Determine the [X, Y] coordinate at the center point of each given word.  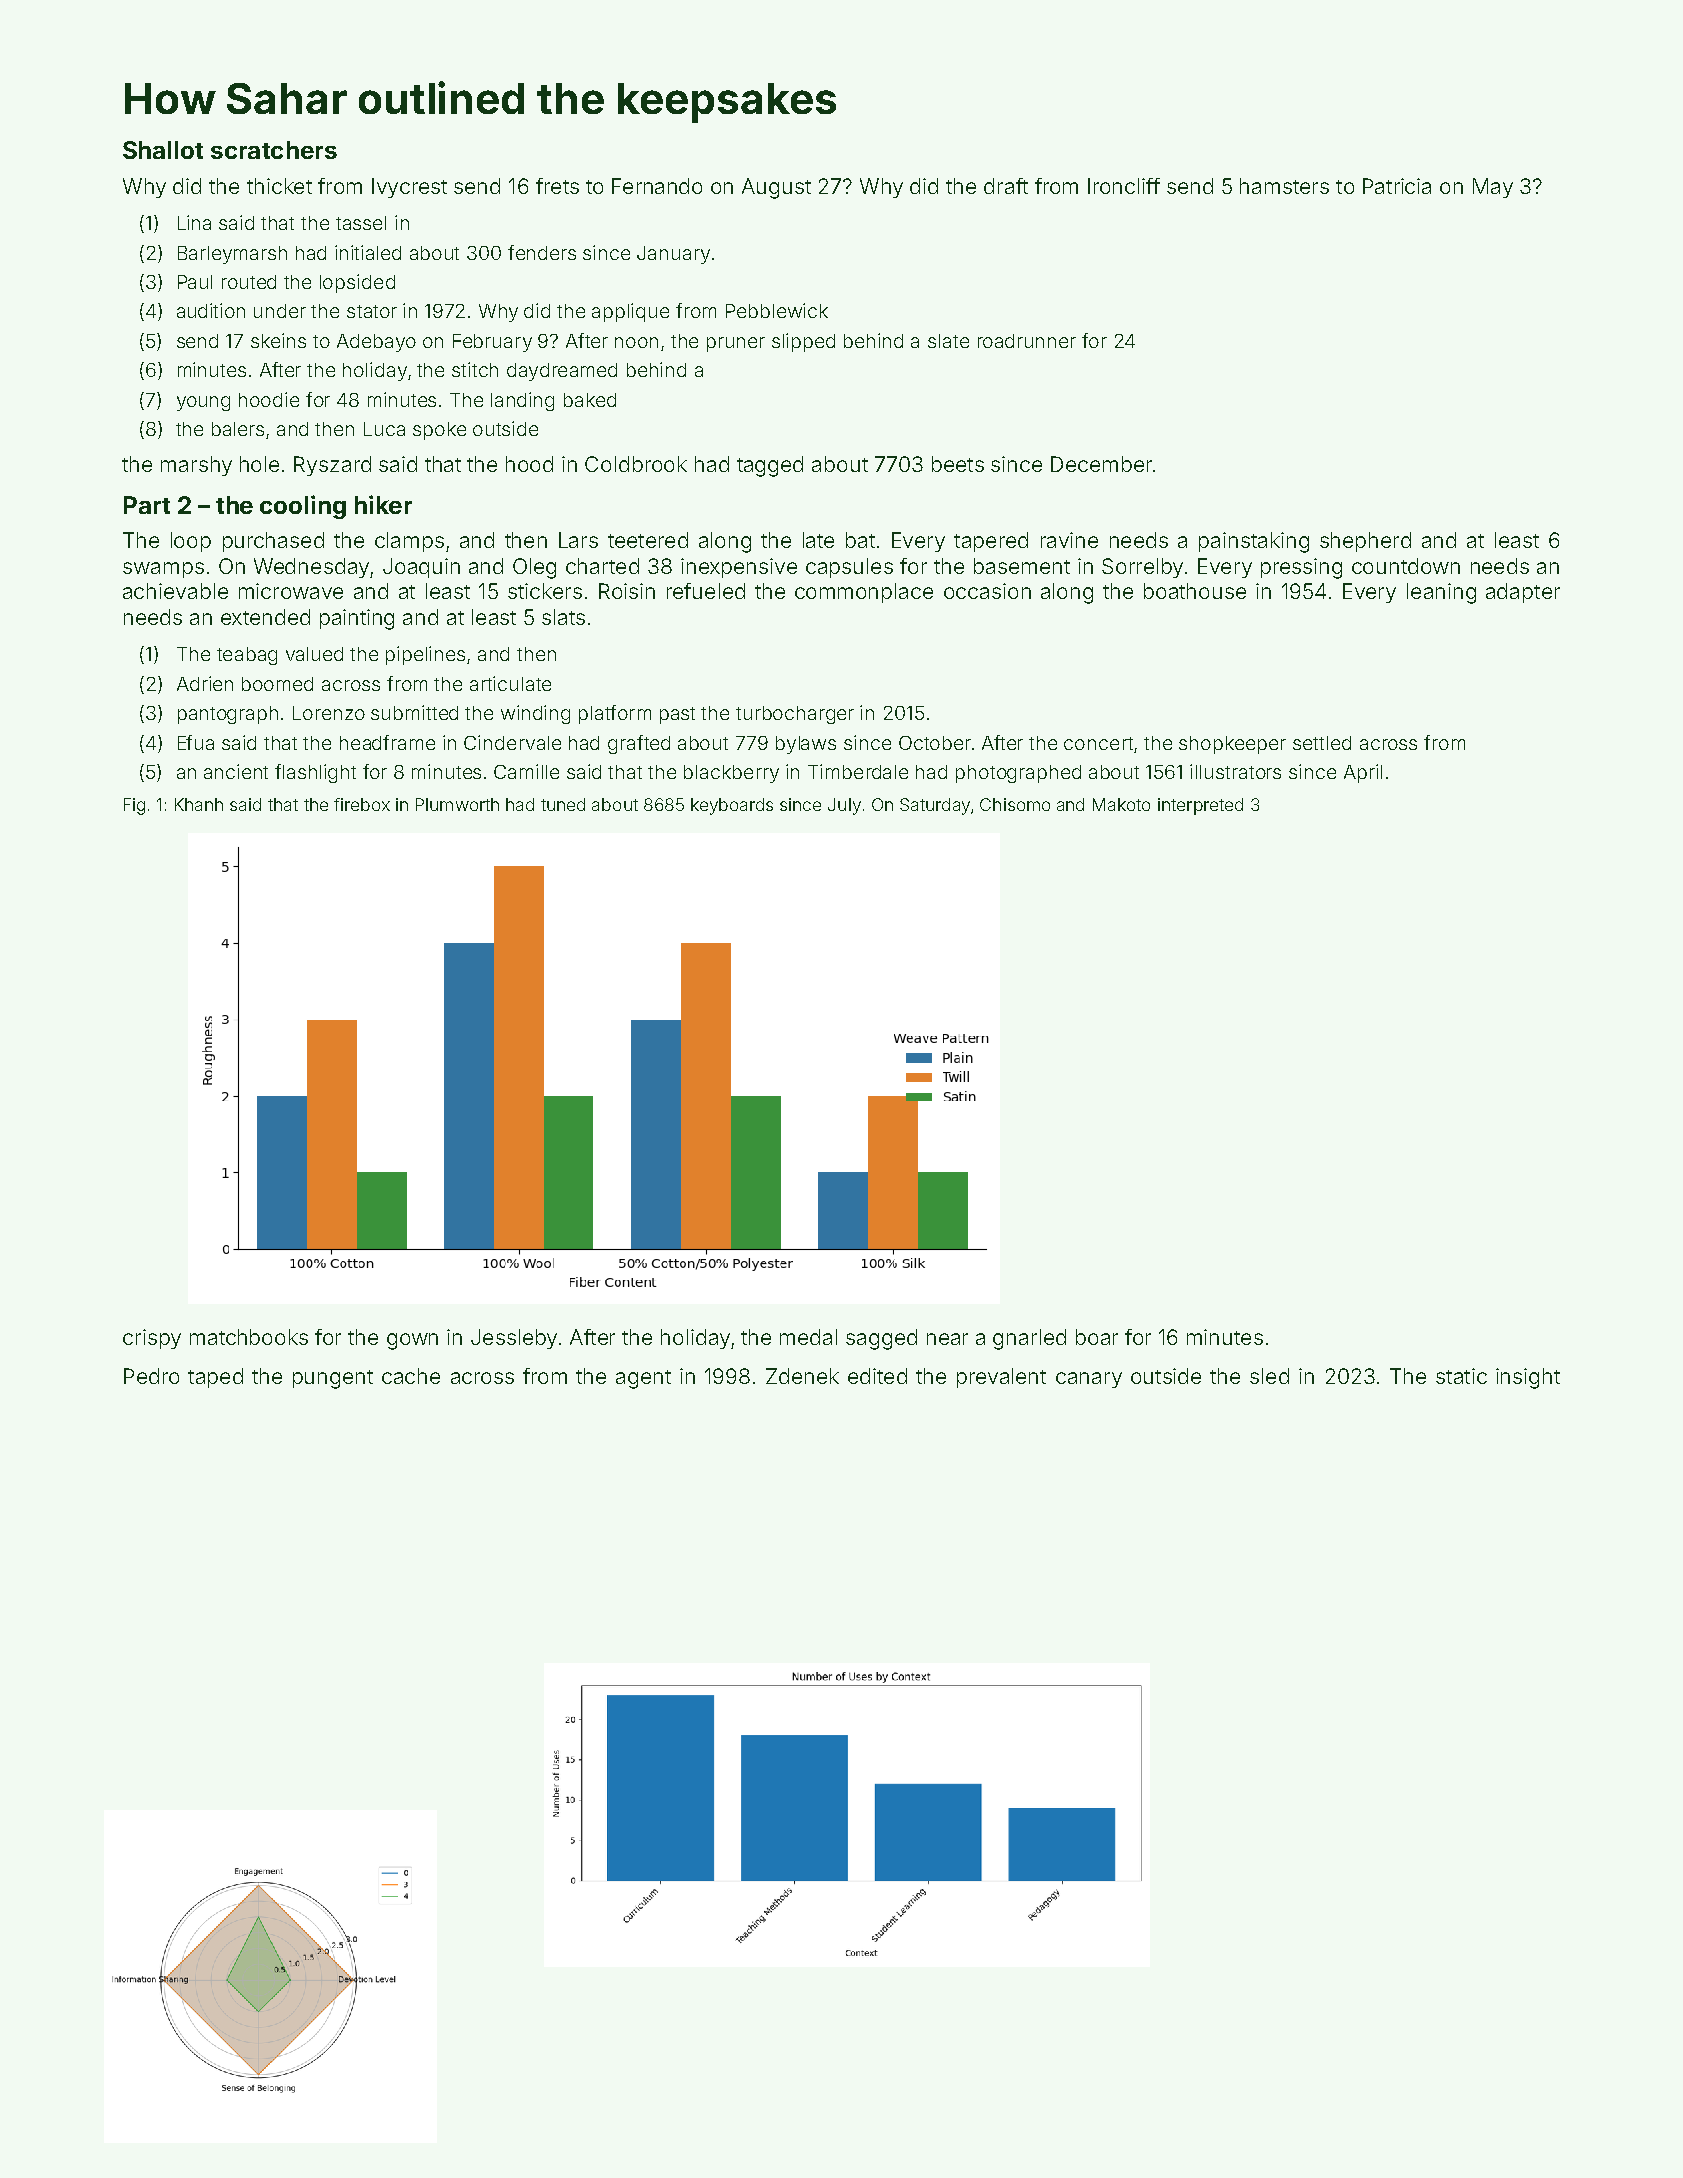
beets [958, 464]
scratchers [274, 150]
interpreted [1200, 806]
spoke [439, 431]
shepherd [1365, 542]
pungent [333, 1379]
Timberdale [858, 771]
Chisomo [1015, 804]
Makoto [1121, 804]
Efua [196, 742]
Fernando [657, 186]
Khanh [199, 804]
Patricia [1397, 186]
